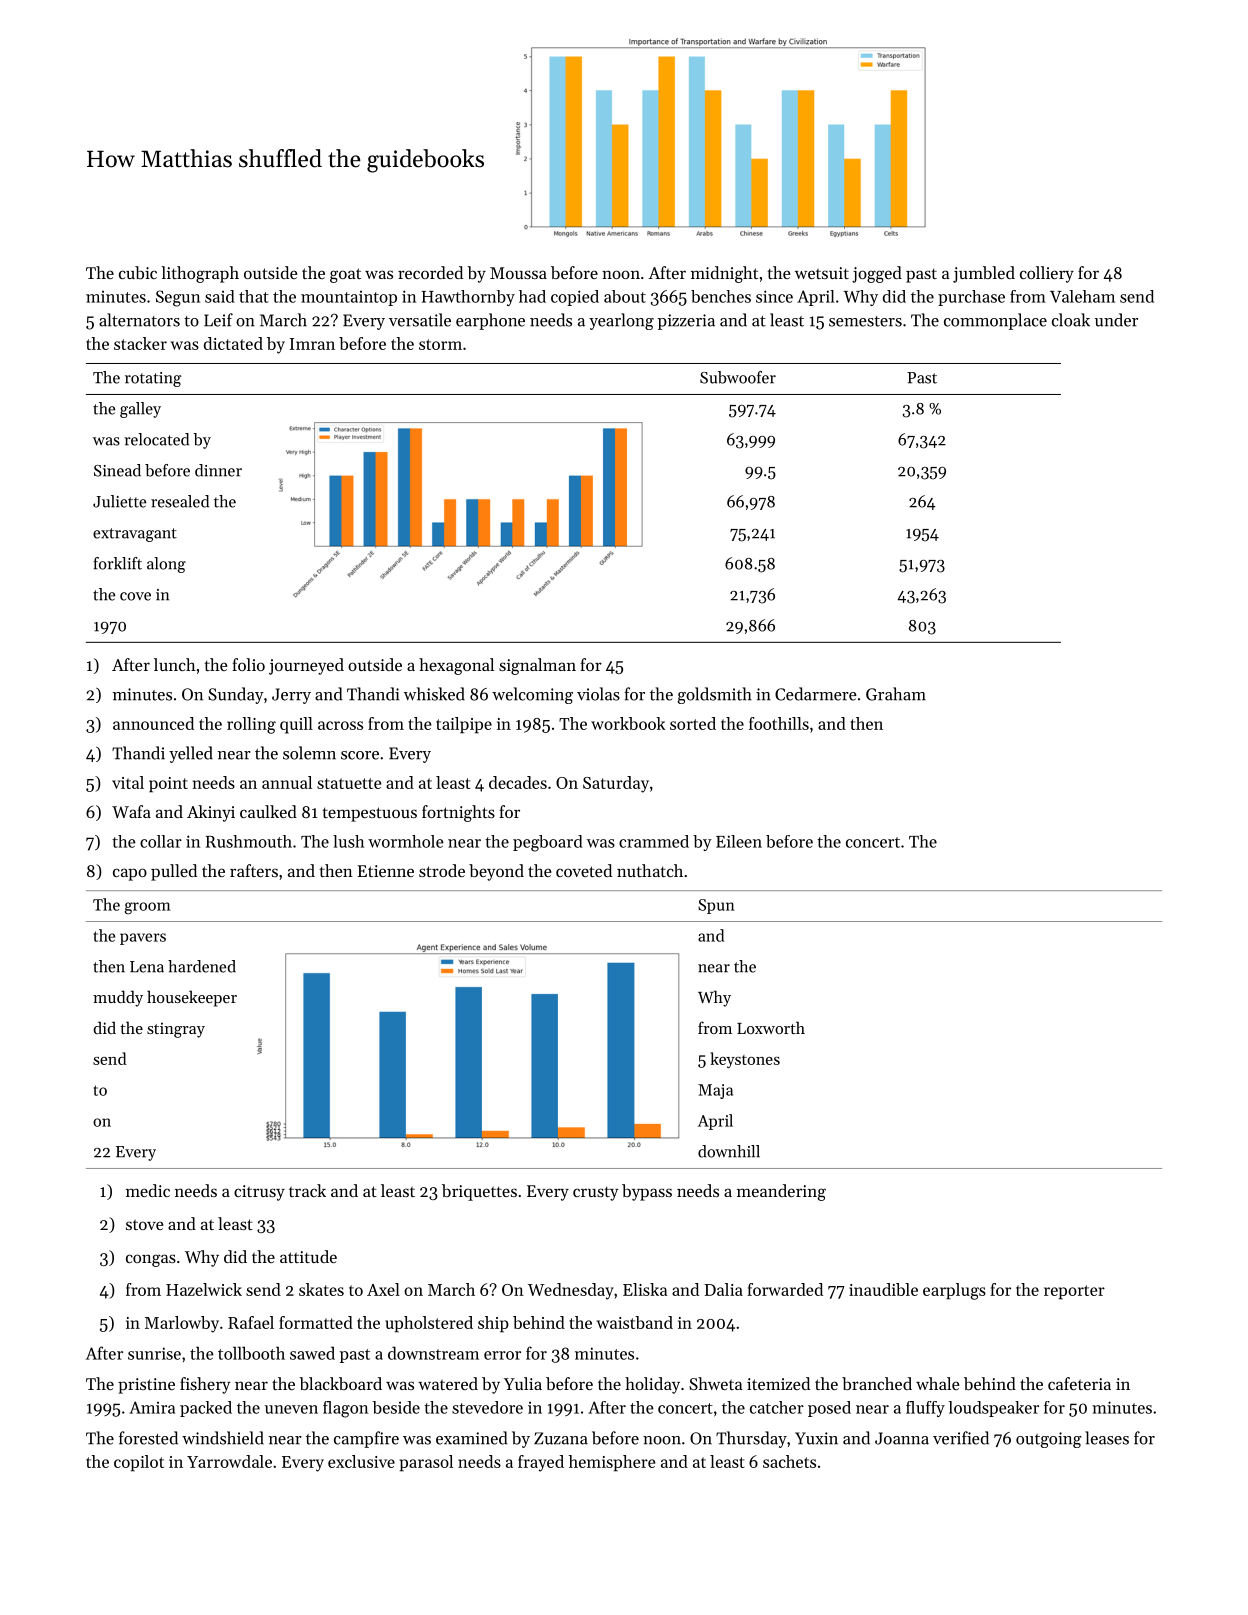 This screenshot has width=1248, height=1615. What do you see at coordinates (548, 843) in the screenshot?
I see `pegboard` at bounding box center [548, 843].
